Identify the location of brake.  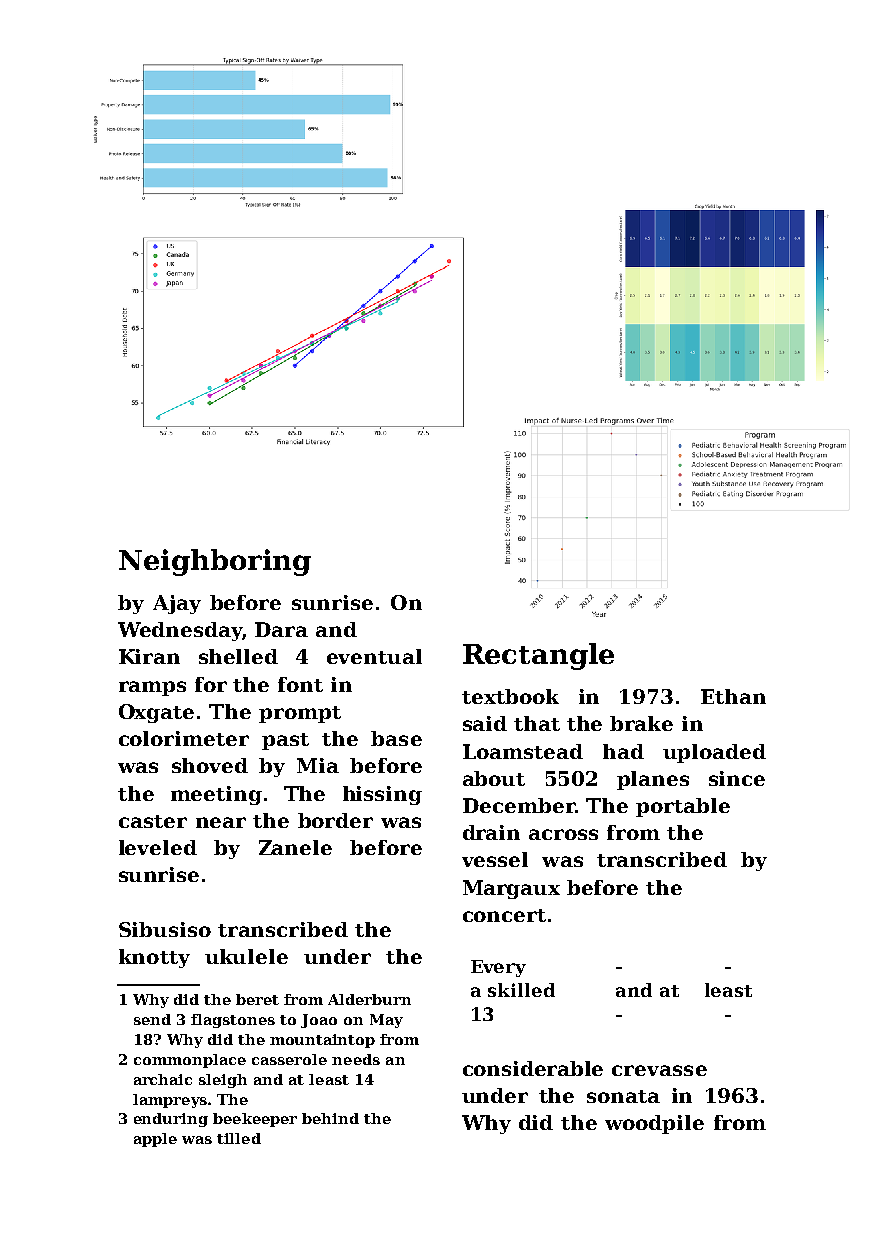
(641, 723).
